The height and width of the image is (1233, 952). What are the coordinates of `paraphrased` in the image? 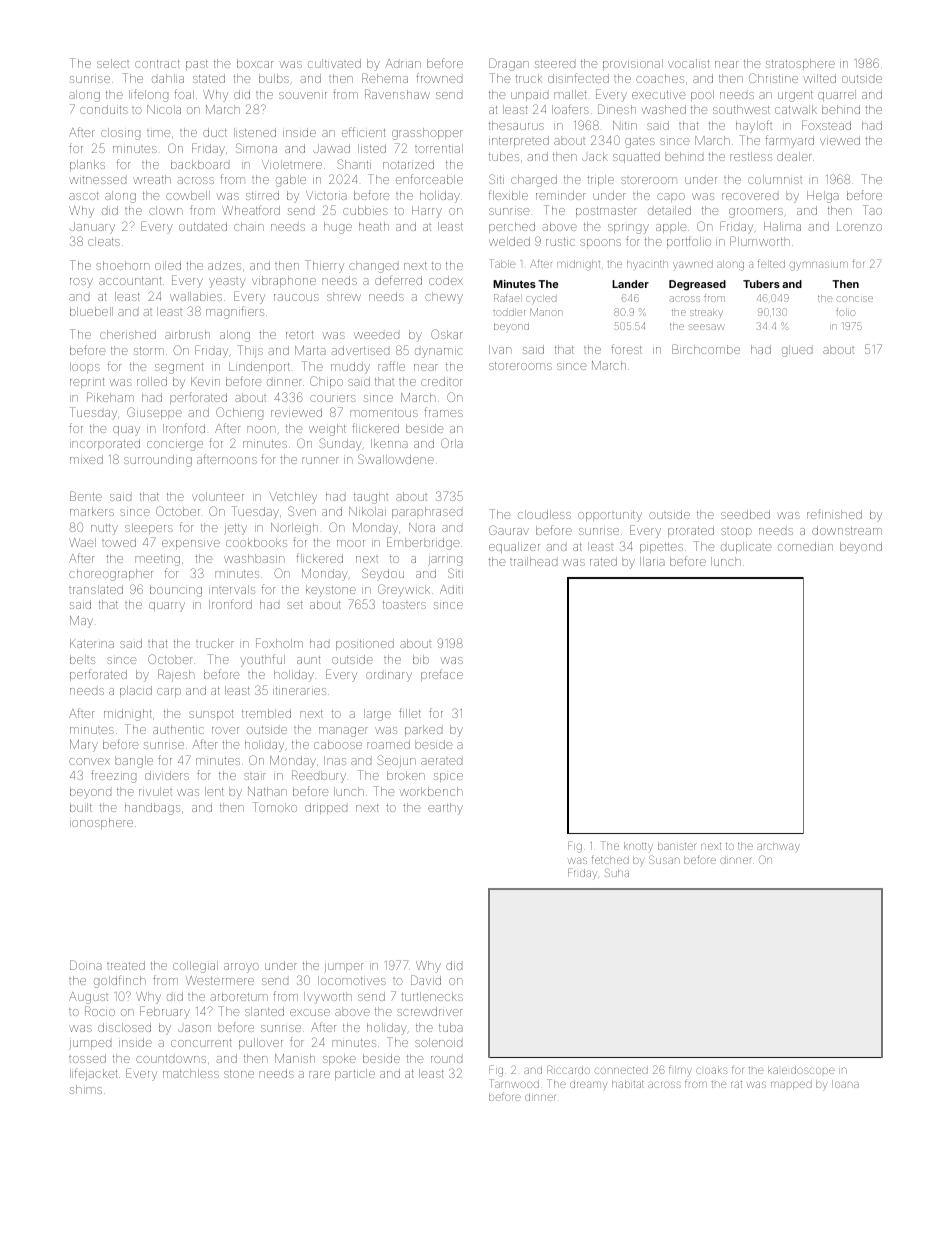 It's located at (427, 512).
